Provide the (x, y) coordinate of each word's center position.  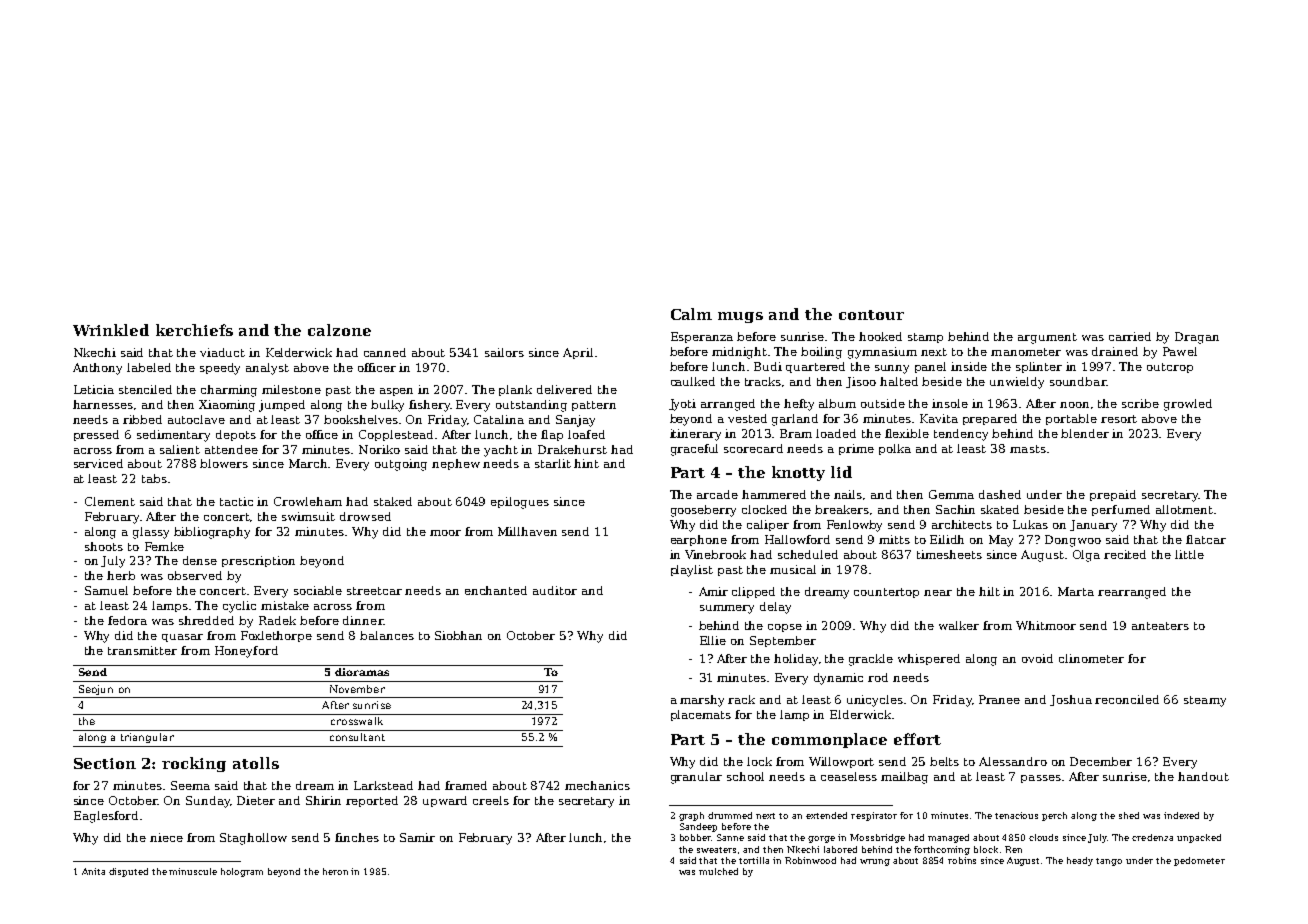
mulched (718, 871)
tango (1109, 862)
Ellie (713, 640)
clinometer (1091, 658)
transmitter (142, 650)
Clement (110, 501)
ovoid (1037, 658)
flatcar (1206, 539)
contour (871, 315)
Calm (691, 314)
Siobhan (458, 635)
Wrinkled (111, 330)
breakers (842, 509)
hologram (242, 872)
